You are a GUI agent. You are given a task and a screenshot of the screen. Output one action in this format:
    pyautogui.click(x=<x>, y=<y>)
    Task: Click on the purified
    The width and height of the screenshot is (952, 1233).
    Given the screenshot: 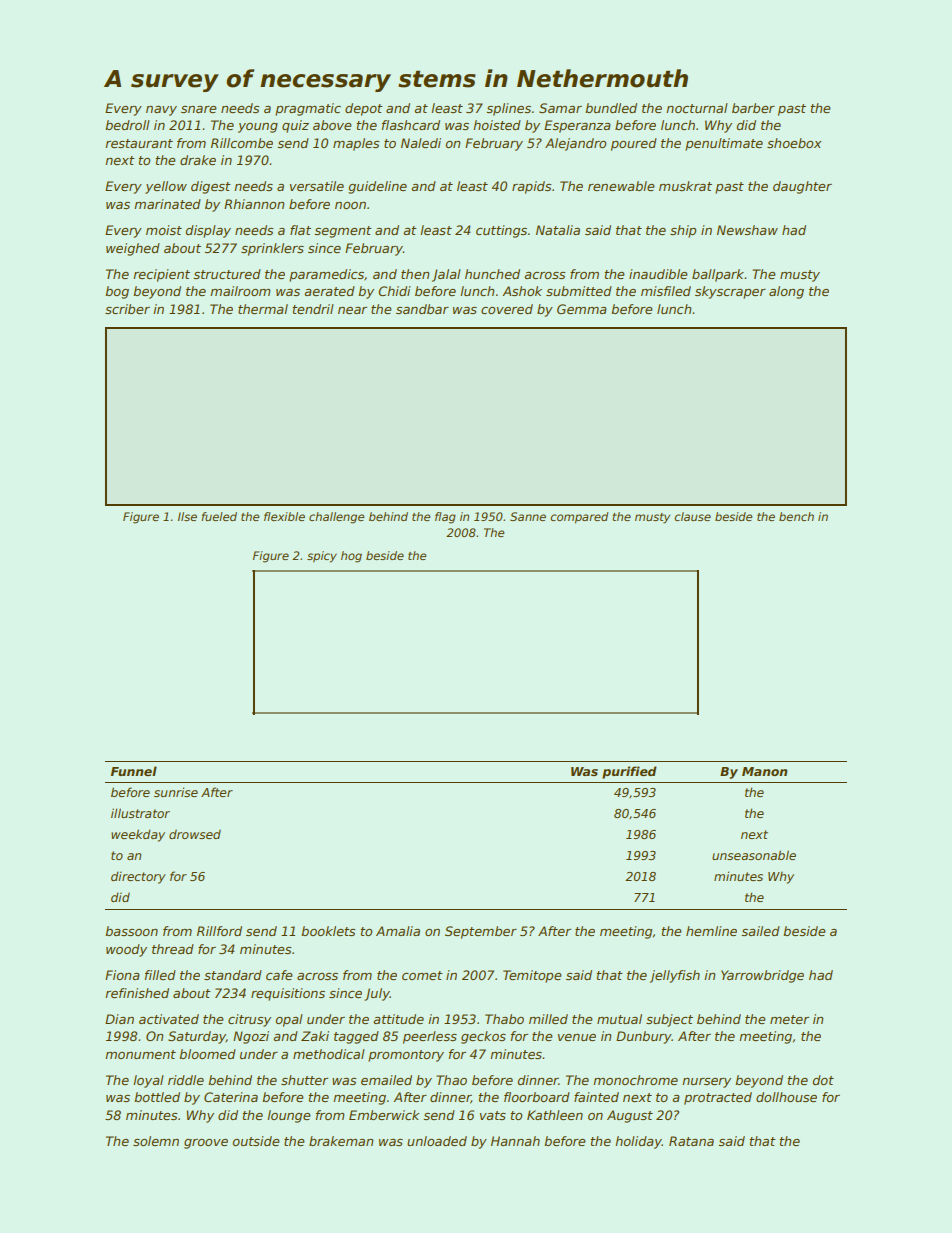 What is the action you would take?
    pyautogui.click(x=629, y=772)
